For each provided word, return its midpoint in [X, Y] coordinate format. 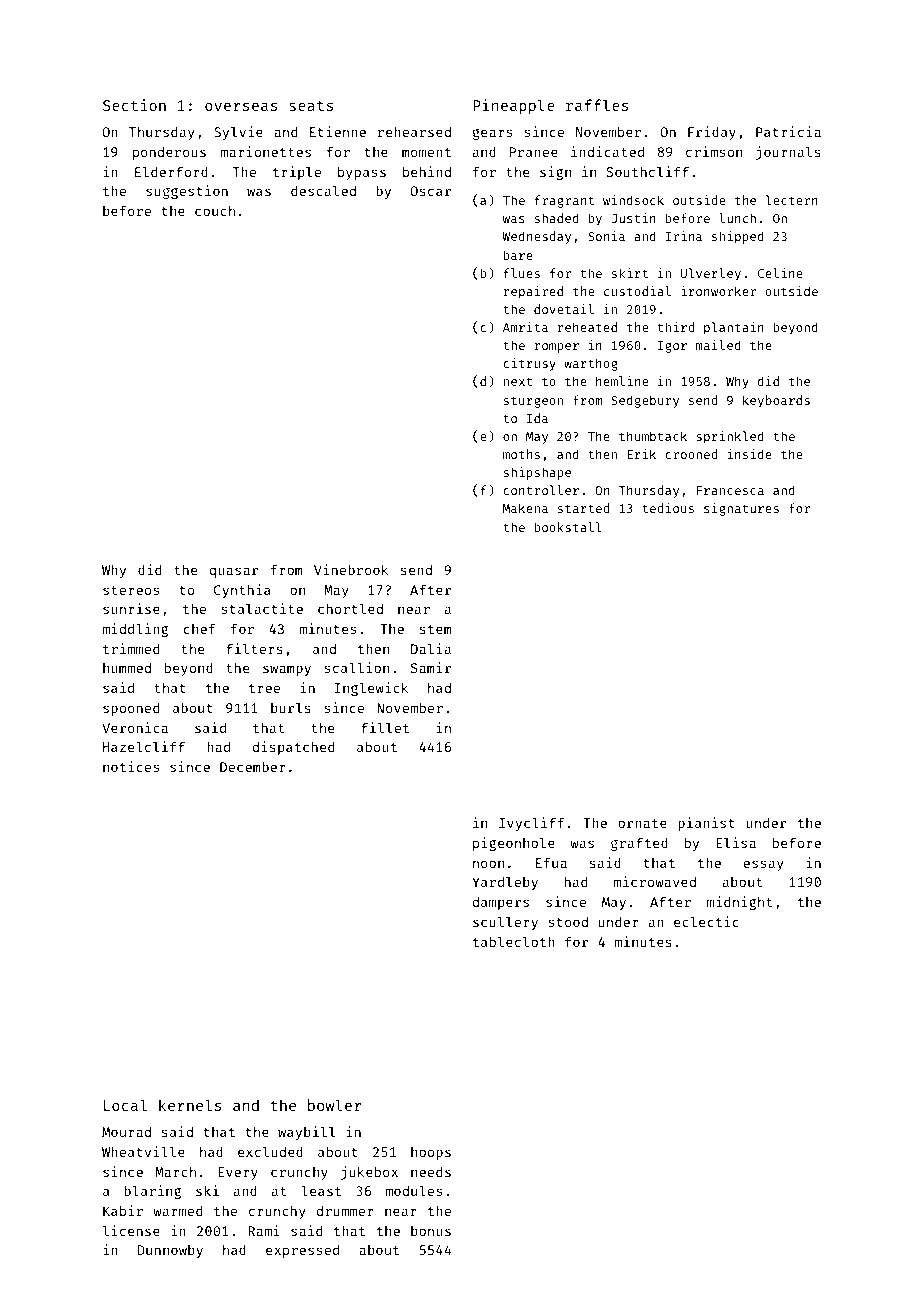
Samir [431, 667]
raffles [597, 105]
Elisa [736, 842]
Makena [525, 508]
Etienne [338, 131]
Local [125, 1105]
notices [131, 766]
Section [134, 105]
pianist [706, 824]
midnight [740, 903]
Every [238, 1173]
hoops [431, 1153]
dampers [500, 903]
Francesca [730, 490]
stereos [131, 590]
